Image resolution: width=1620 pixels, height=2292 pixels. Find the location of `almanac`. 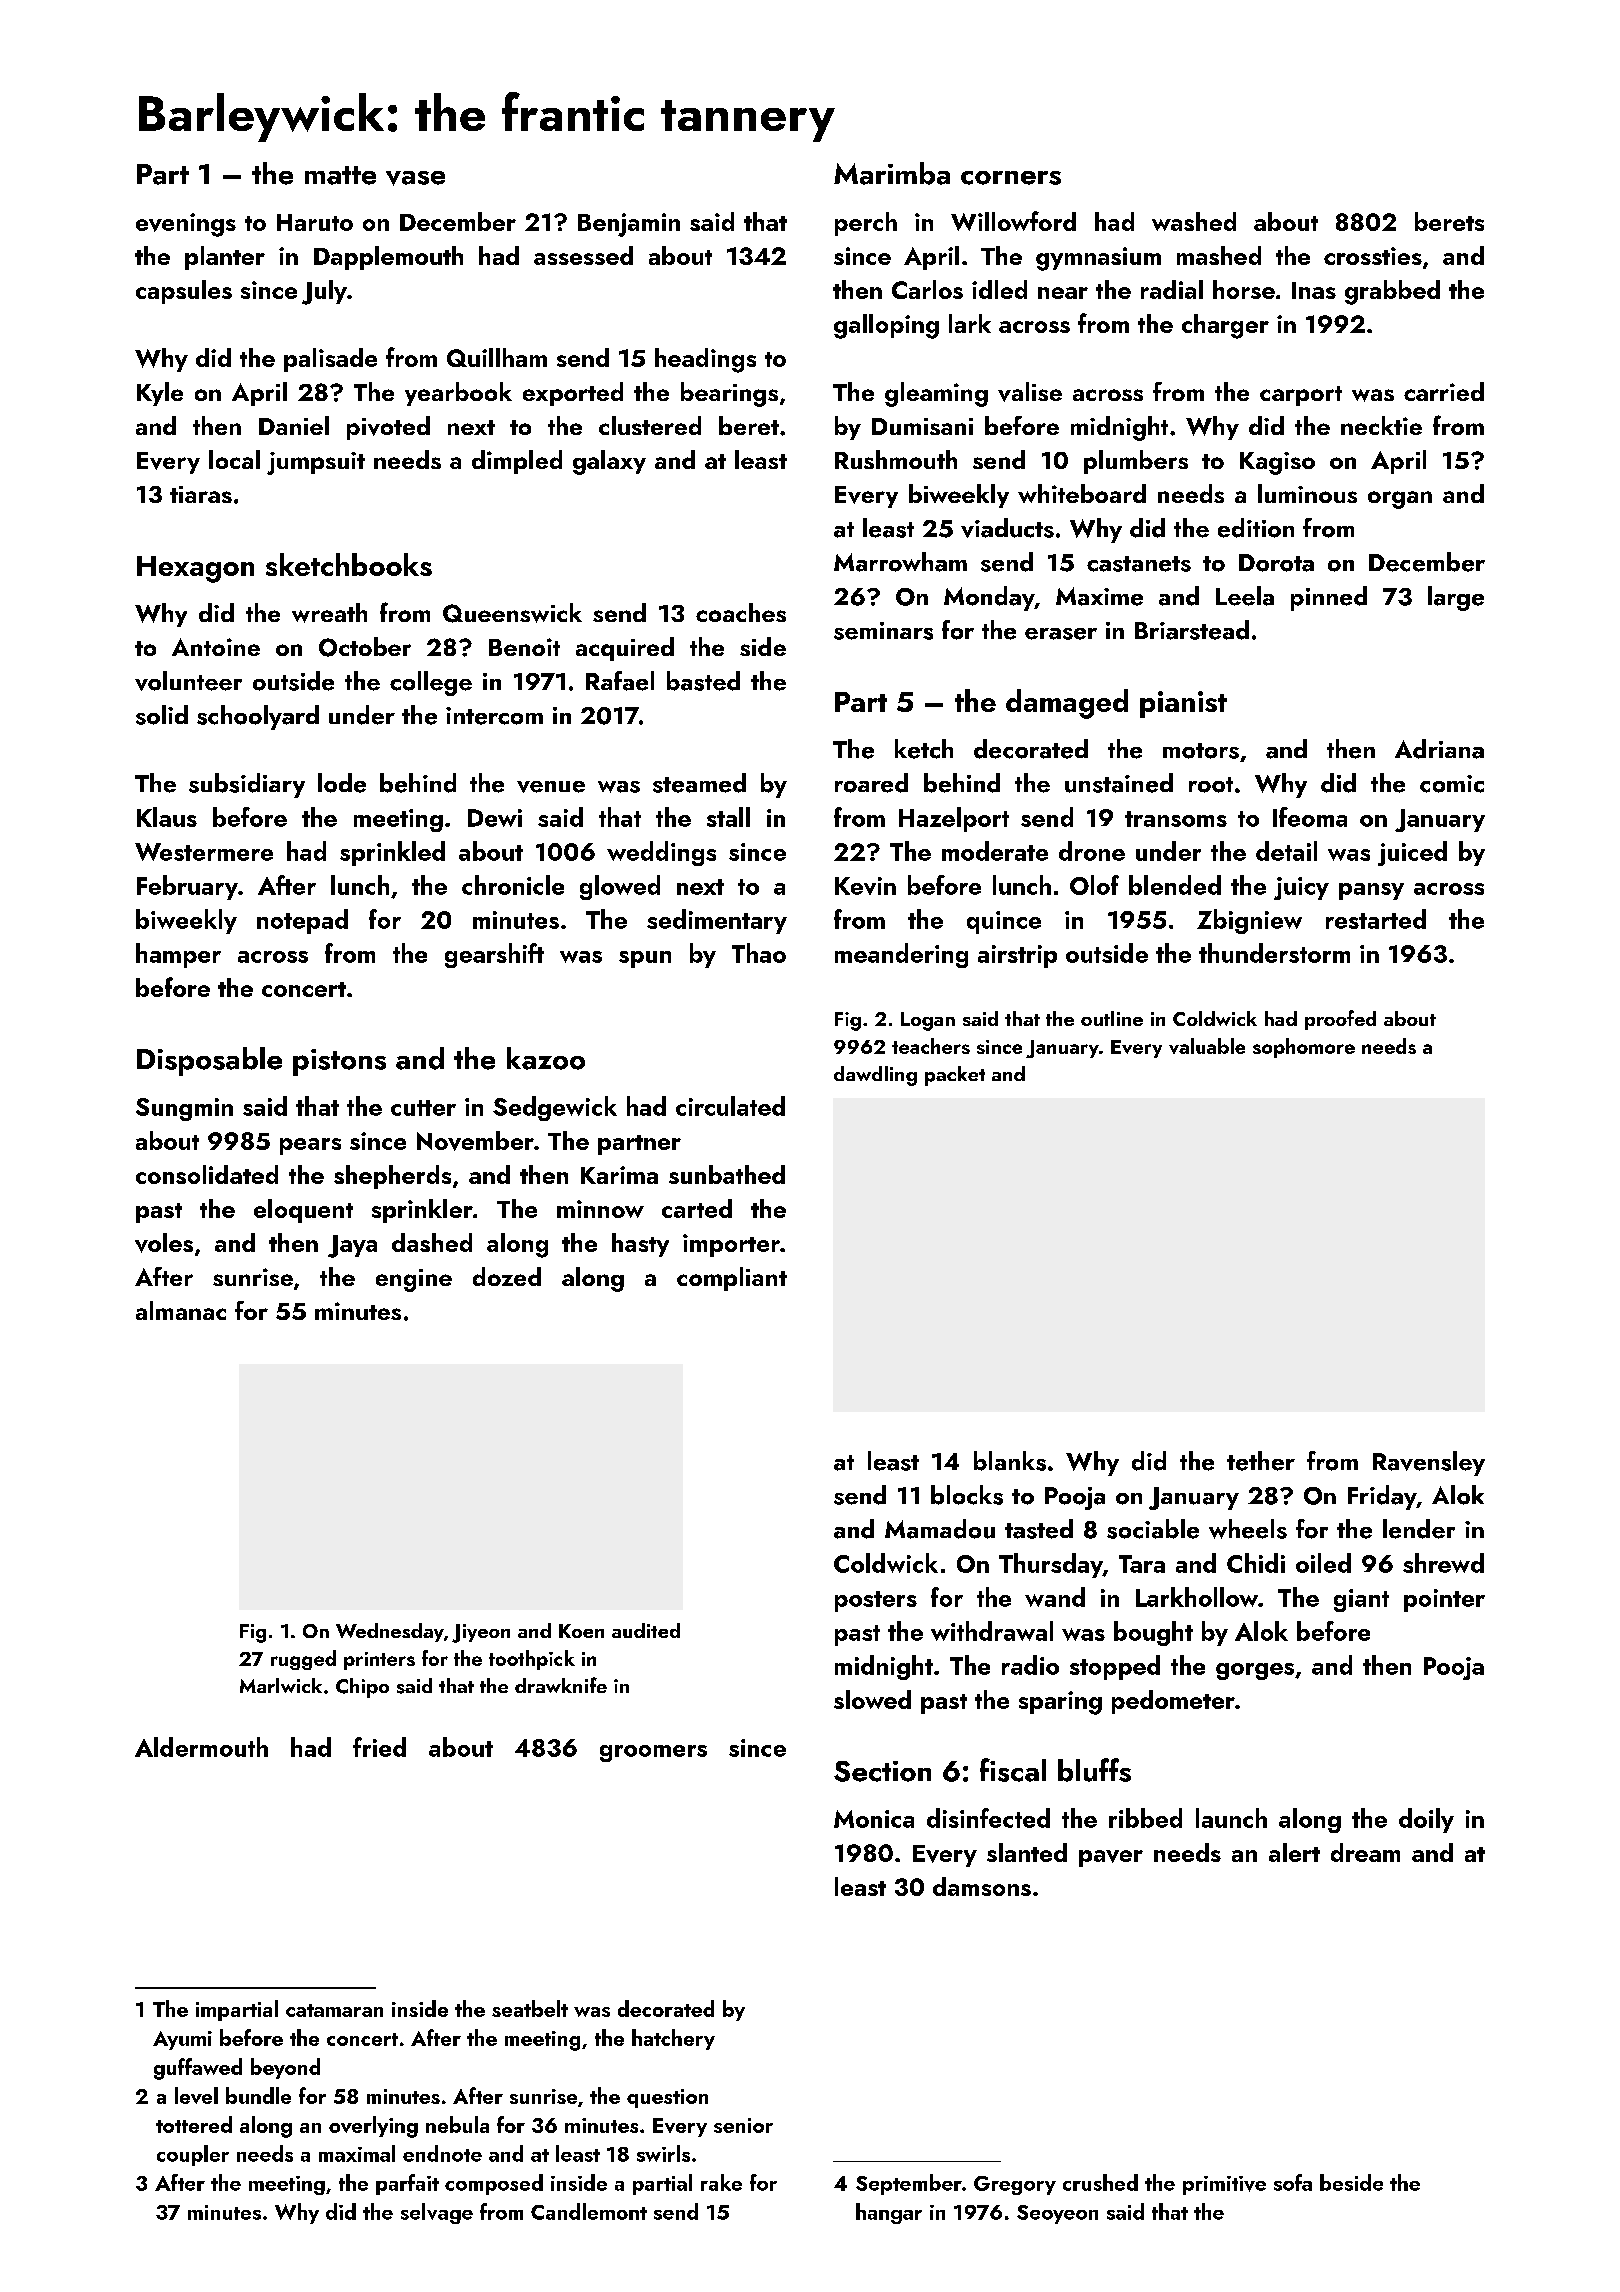

almanac is located at coordinates (181, 1310).
